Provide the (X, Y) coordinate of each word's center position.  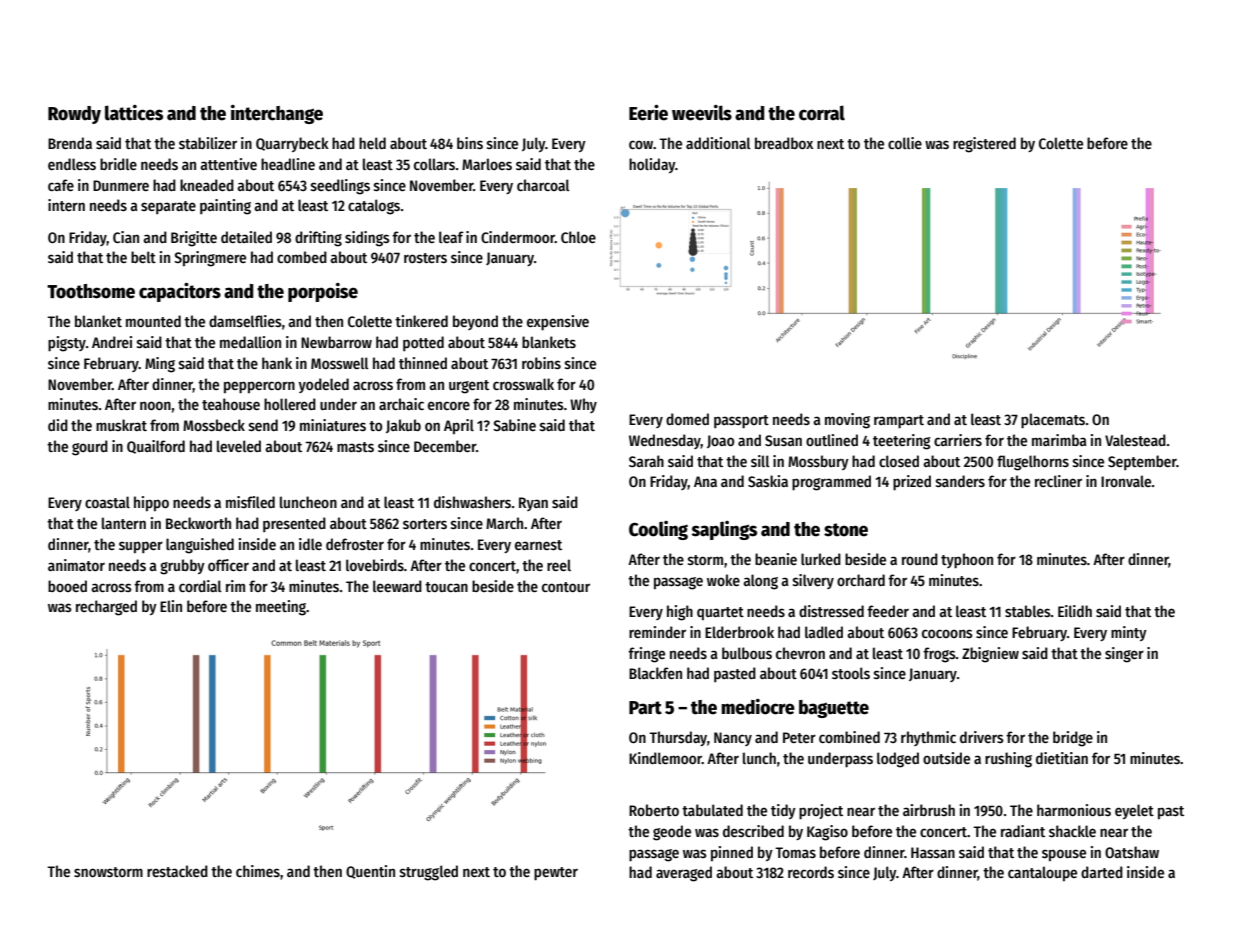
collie (905, 143)
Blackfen (655, 673)
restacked (177, 871)
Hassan (933, 852)
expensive (558, 323)
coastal (107, 502)
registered (984, 145)
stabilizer (208, 143)
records (811, 872)
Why (583, 405)
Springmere (210, 259)
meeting (281, 608)
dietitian (1062, 758)
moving (847, 421)
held (372, 143)
